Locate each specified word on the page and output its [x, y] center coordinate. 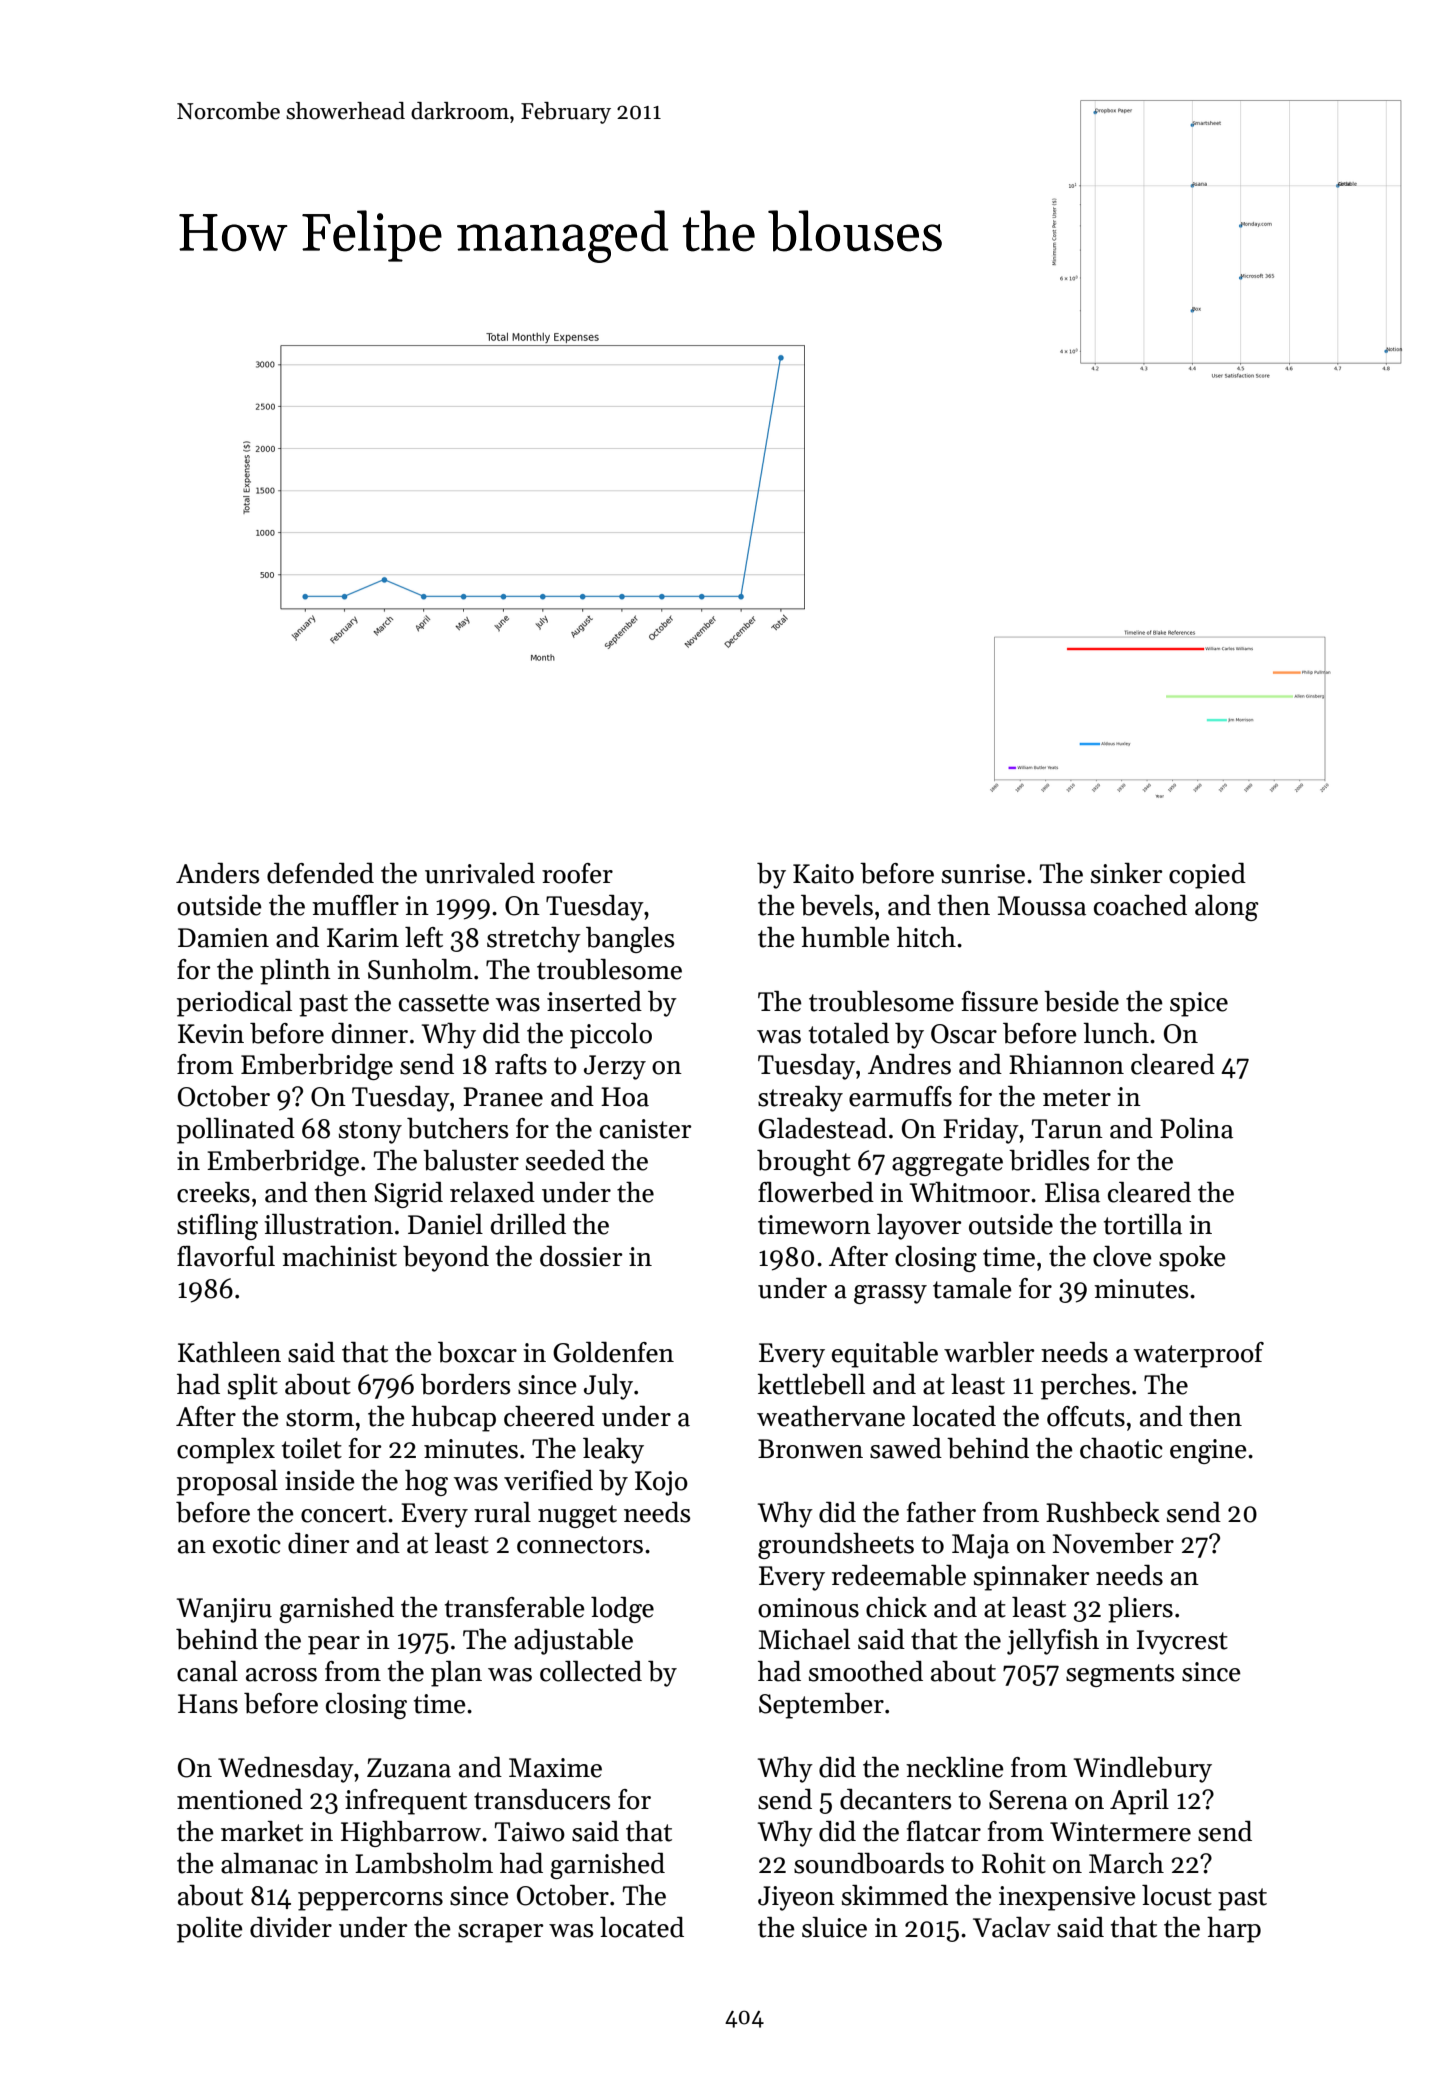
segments [1120, 1675]
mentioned [240, 1799]
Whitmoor [969, 1192]
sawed [906, 1448]
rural [502, 1512]
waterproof [1199, 1355]
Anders [217, 873]
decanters [895, 1799]
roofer [577, 873]
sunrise [983, 874]
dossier [581, 1256]
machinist [339, 1256]
